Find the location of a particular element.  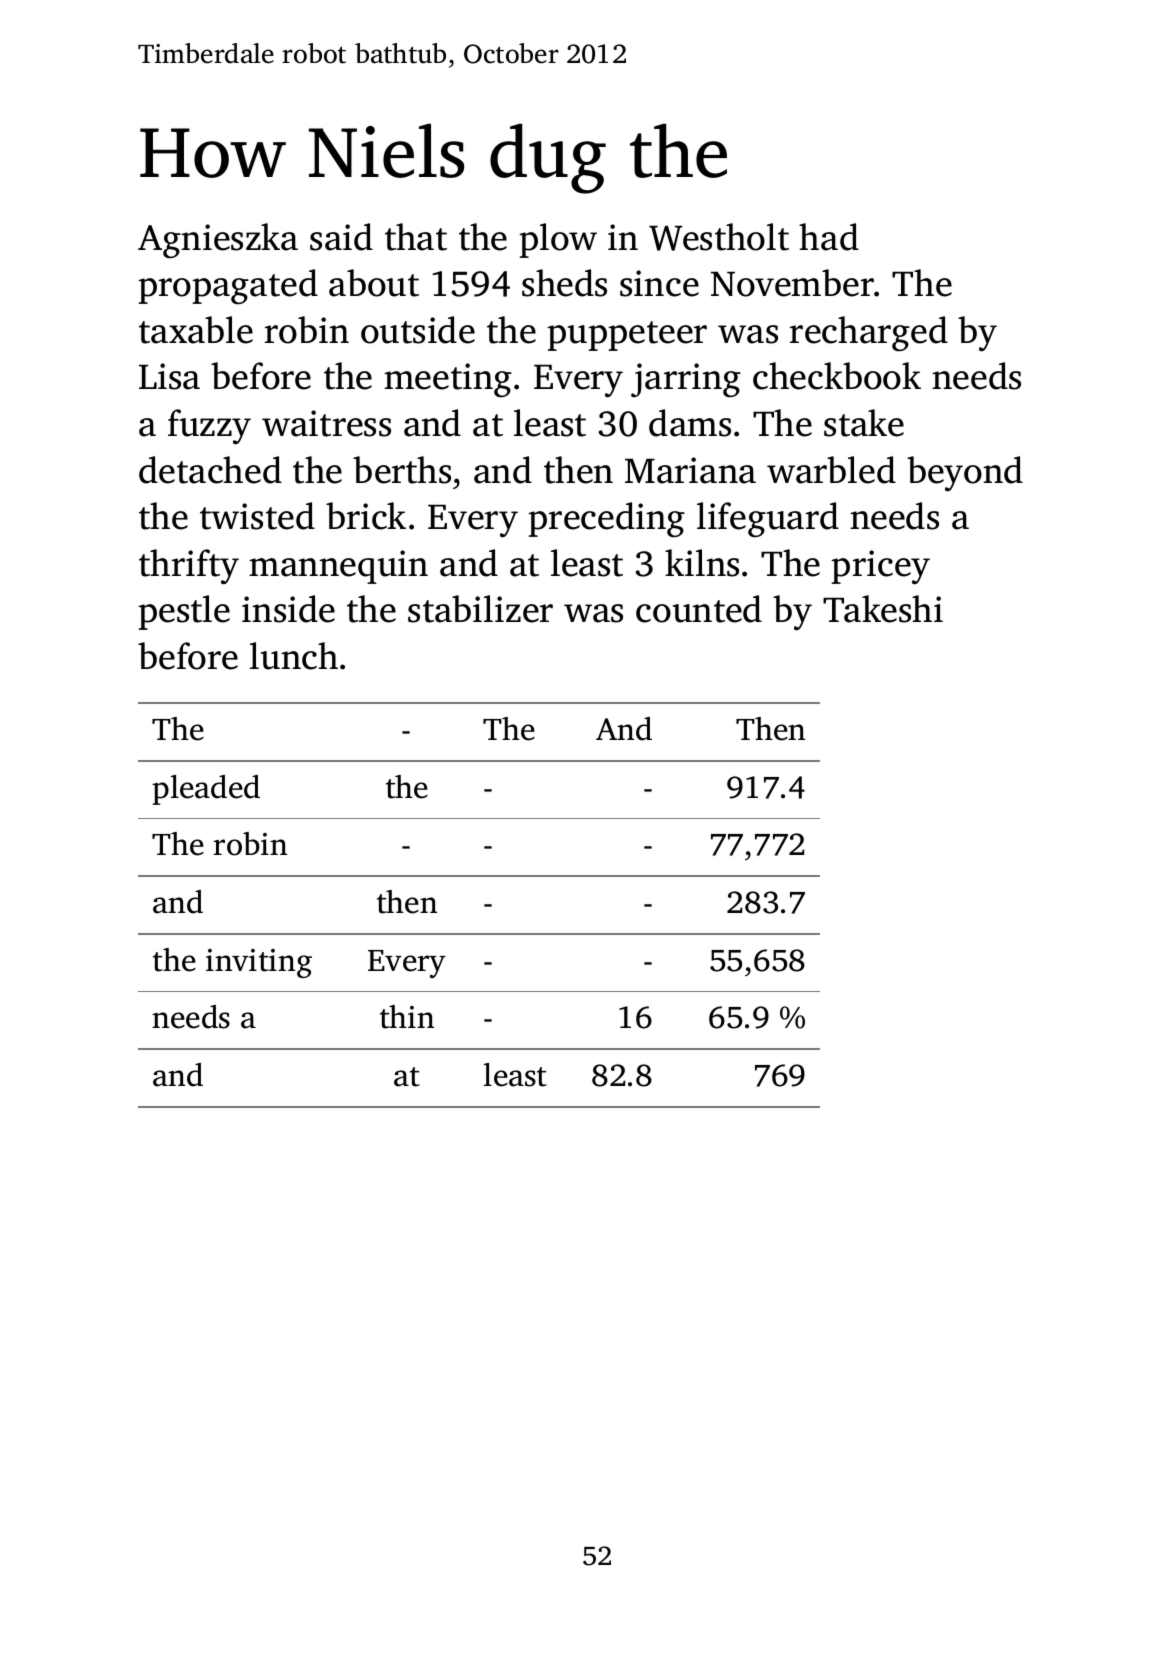

stabilizer is located at coordinates (480, 609).
